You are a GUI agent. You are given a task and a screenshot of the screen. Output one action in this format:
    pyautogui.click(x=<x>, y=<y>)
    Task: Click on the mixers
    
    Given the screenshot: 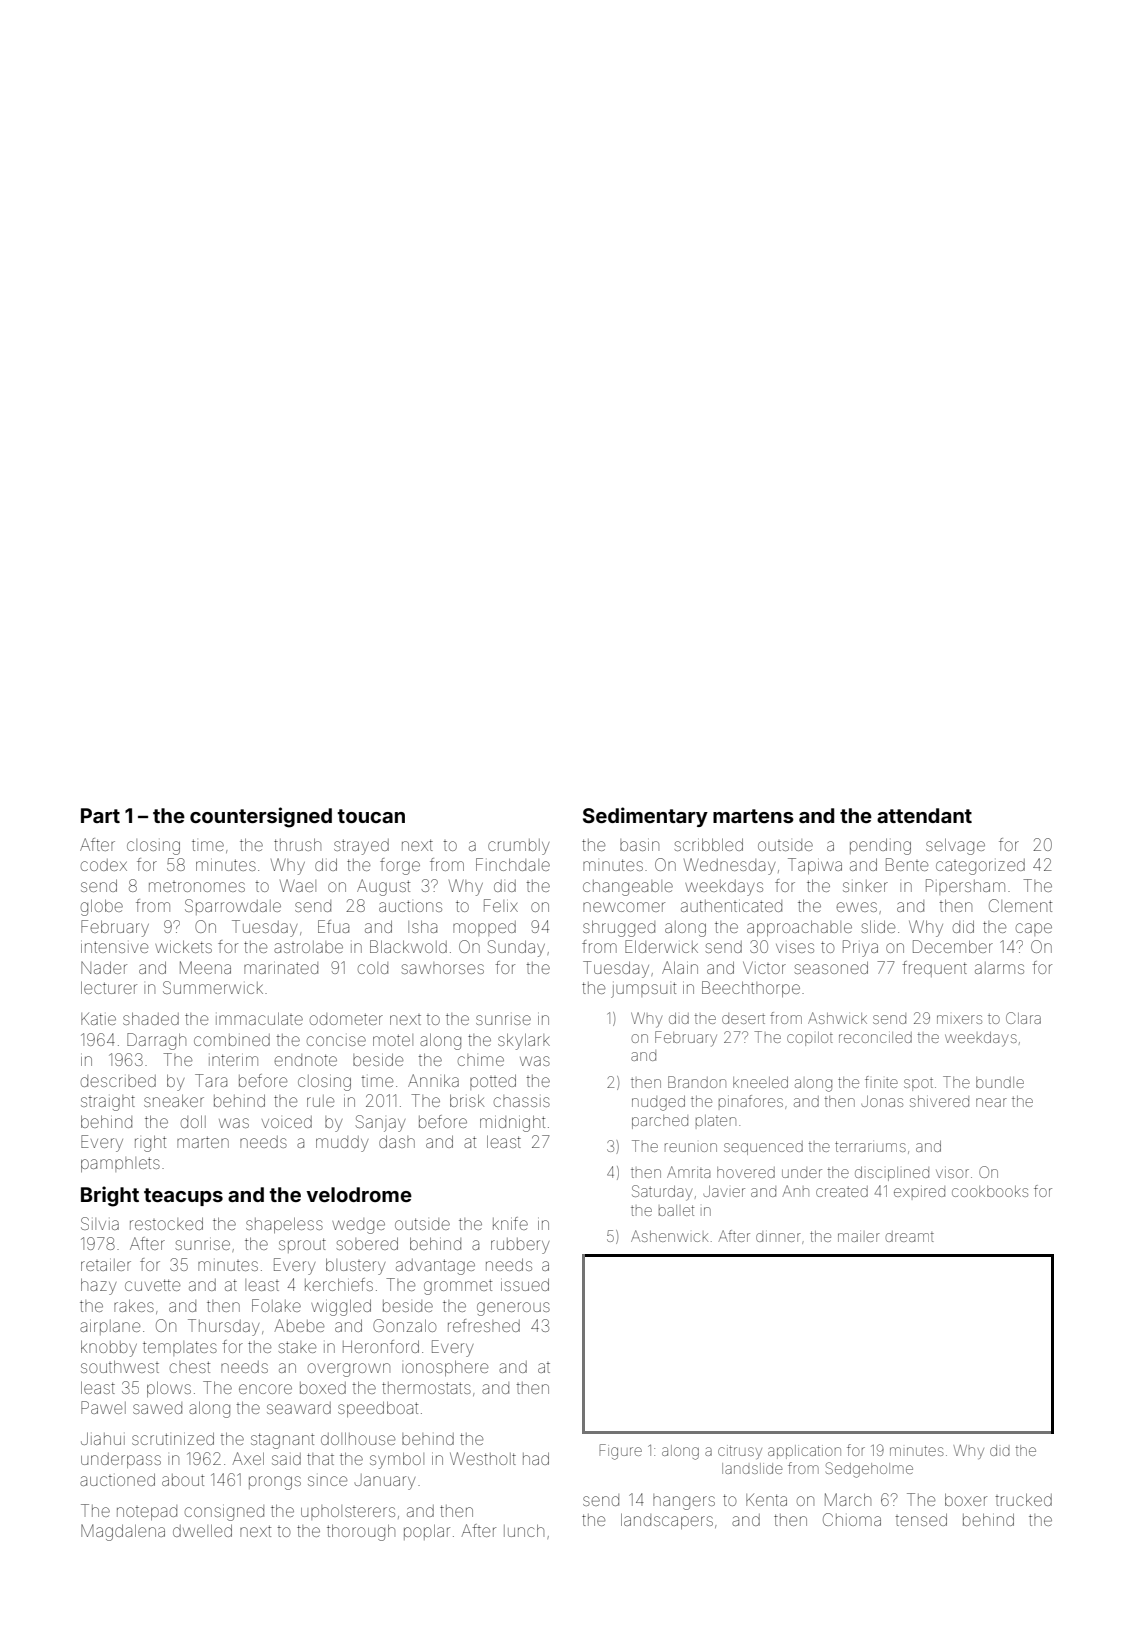 What is the action you would take?
    pyautogui.click(x=959, y=1019)
